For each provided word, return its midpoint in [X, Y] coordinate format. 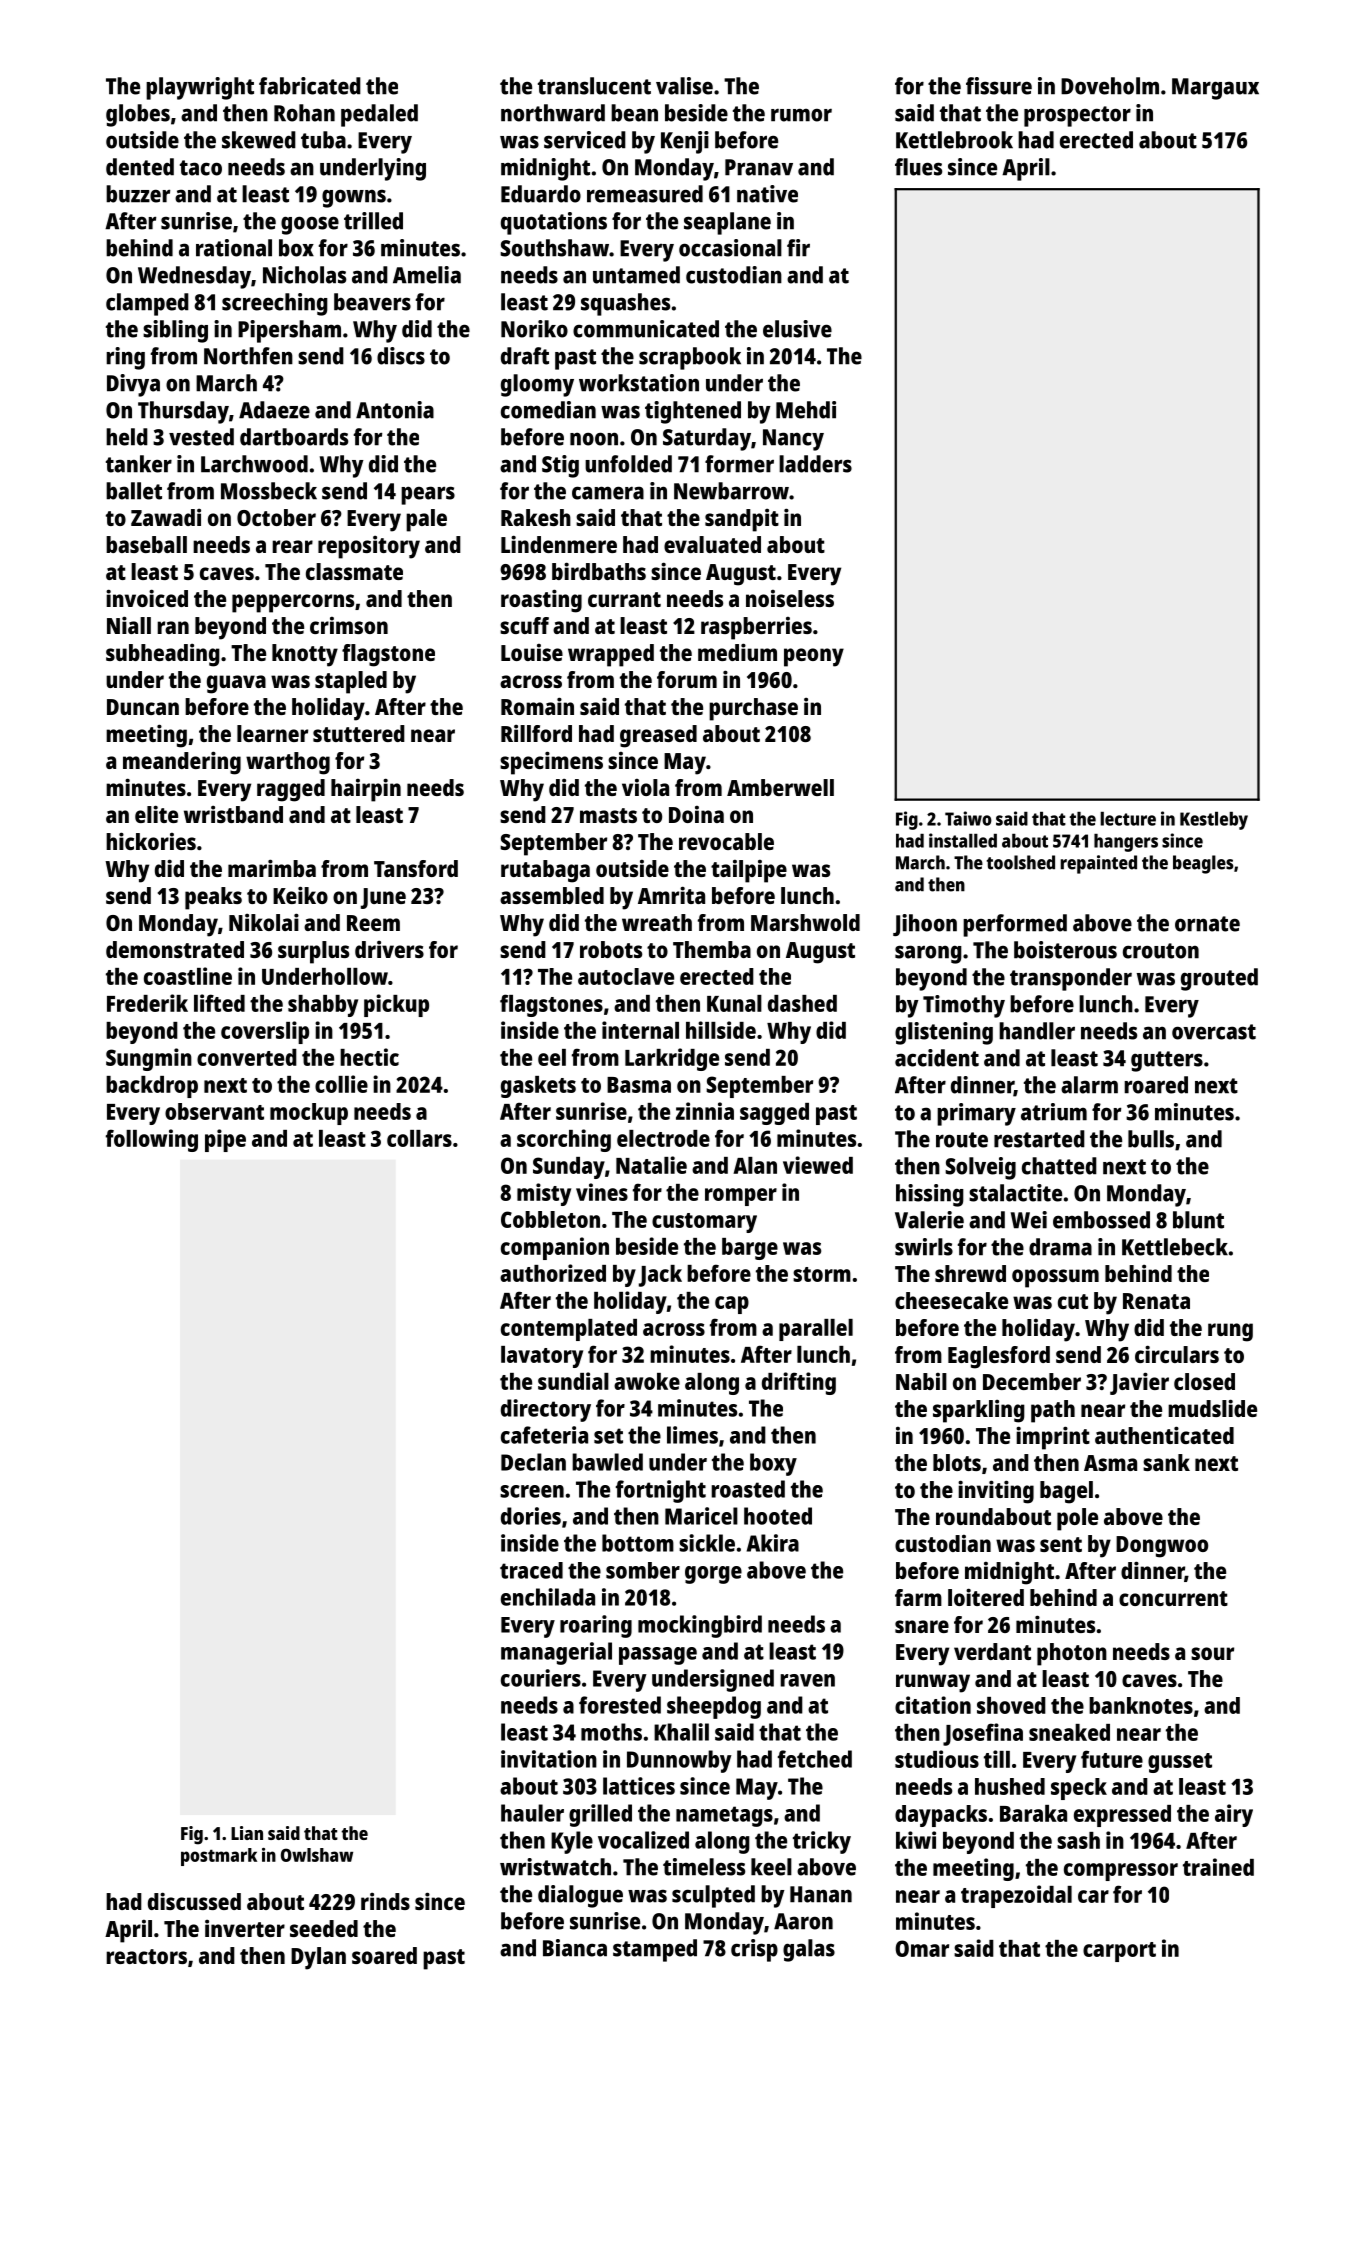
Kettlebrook [954, 140]
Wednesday [194, 277]
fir [798, 248]
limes [692, 1435]
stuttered [359, 733]
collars [419, 1138]
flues [918, 167]
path [1053, 1411]
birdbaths [599, 571]
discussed [194, 1901]
